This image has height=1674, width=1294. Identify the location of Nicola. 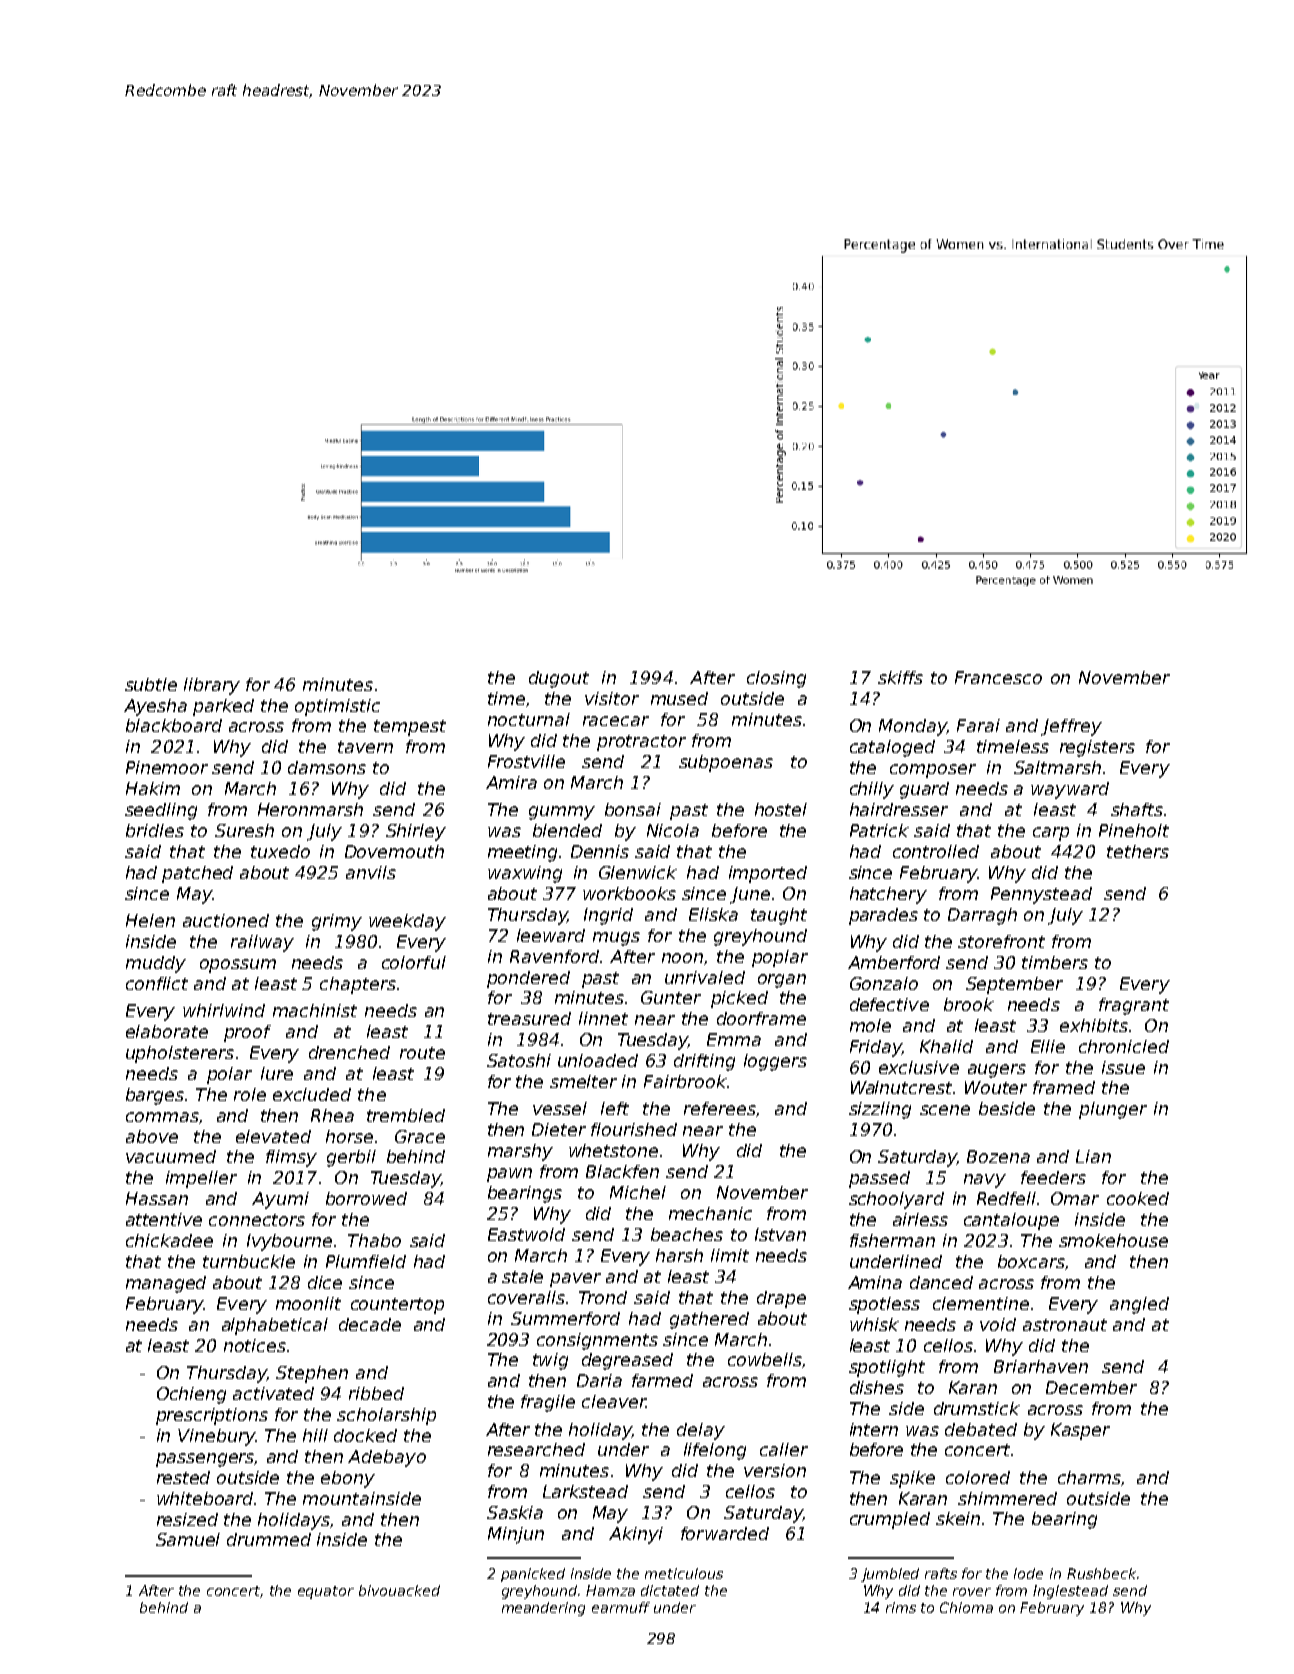
(673, 830).
